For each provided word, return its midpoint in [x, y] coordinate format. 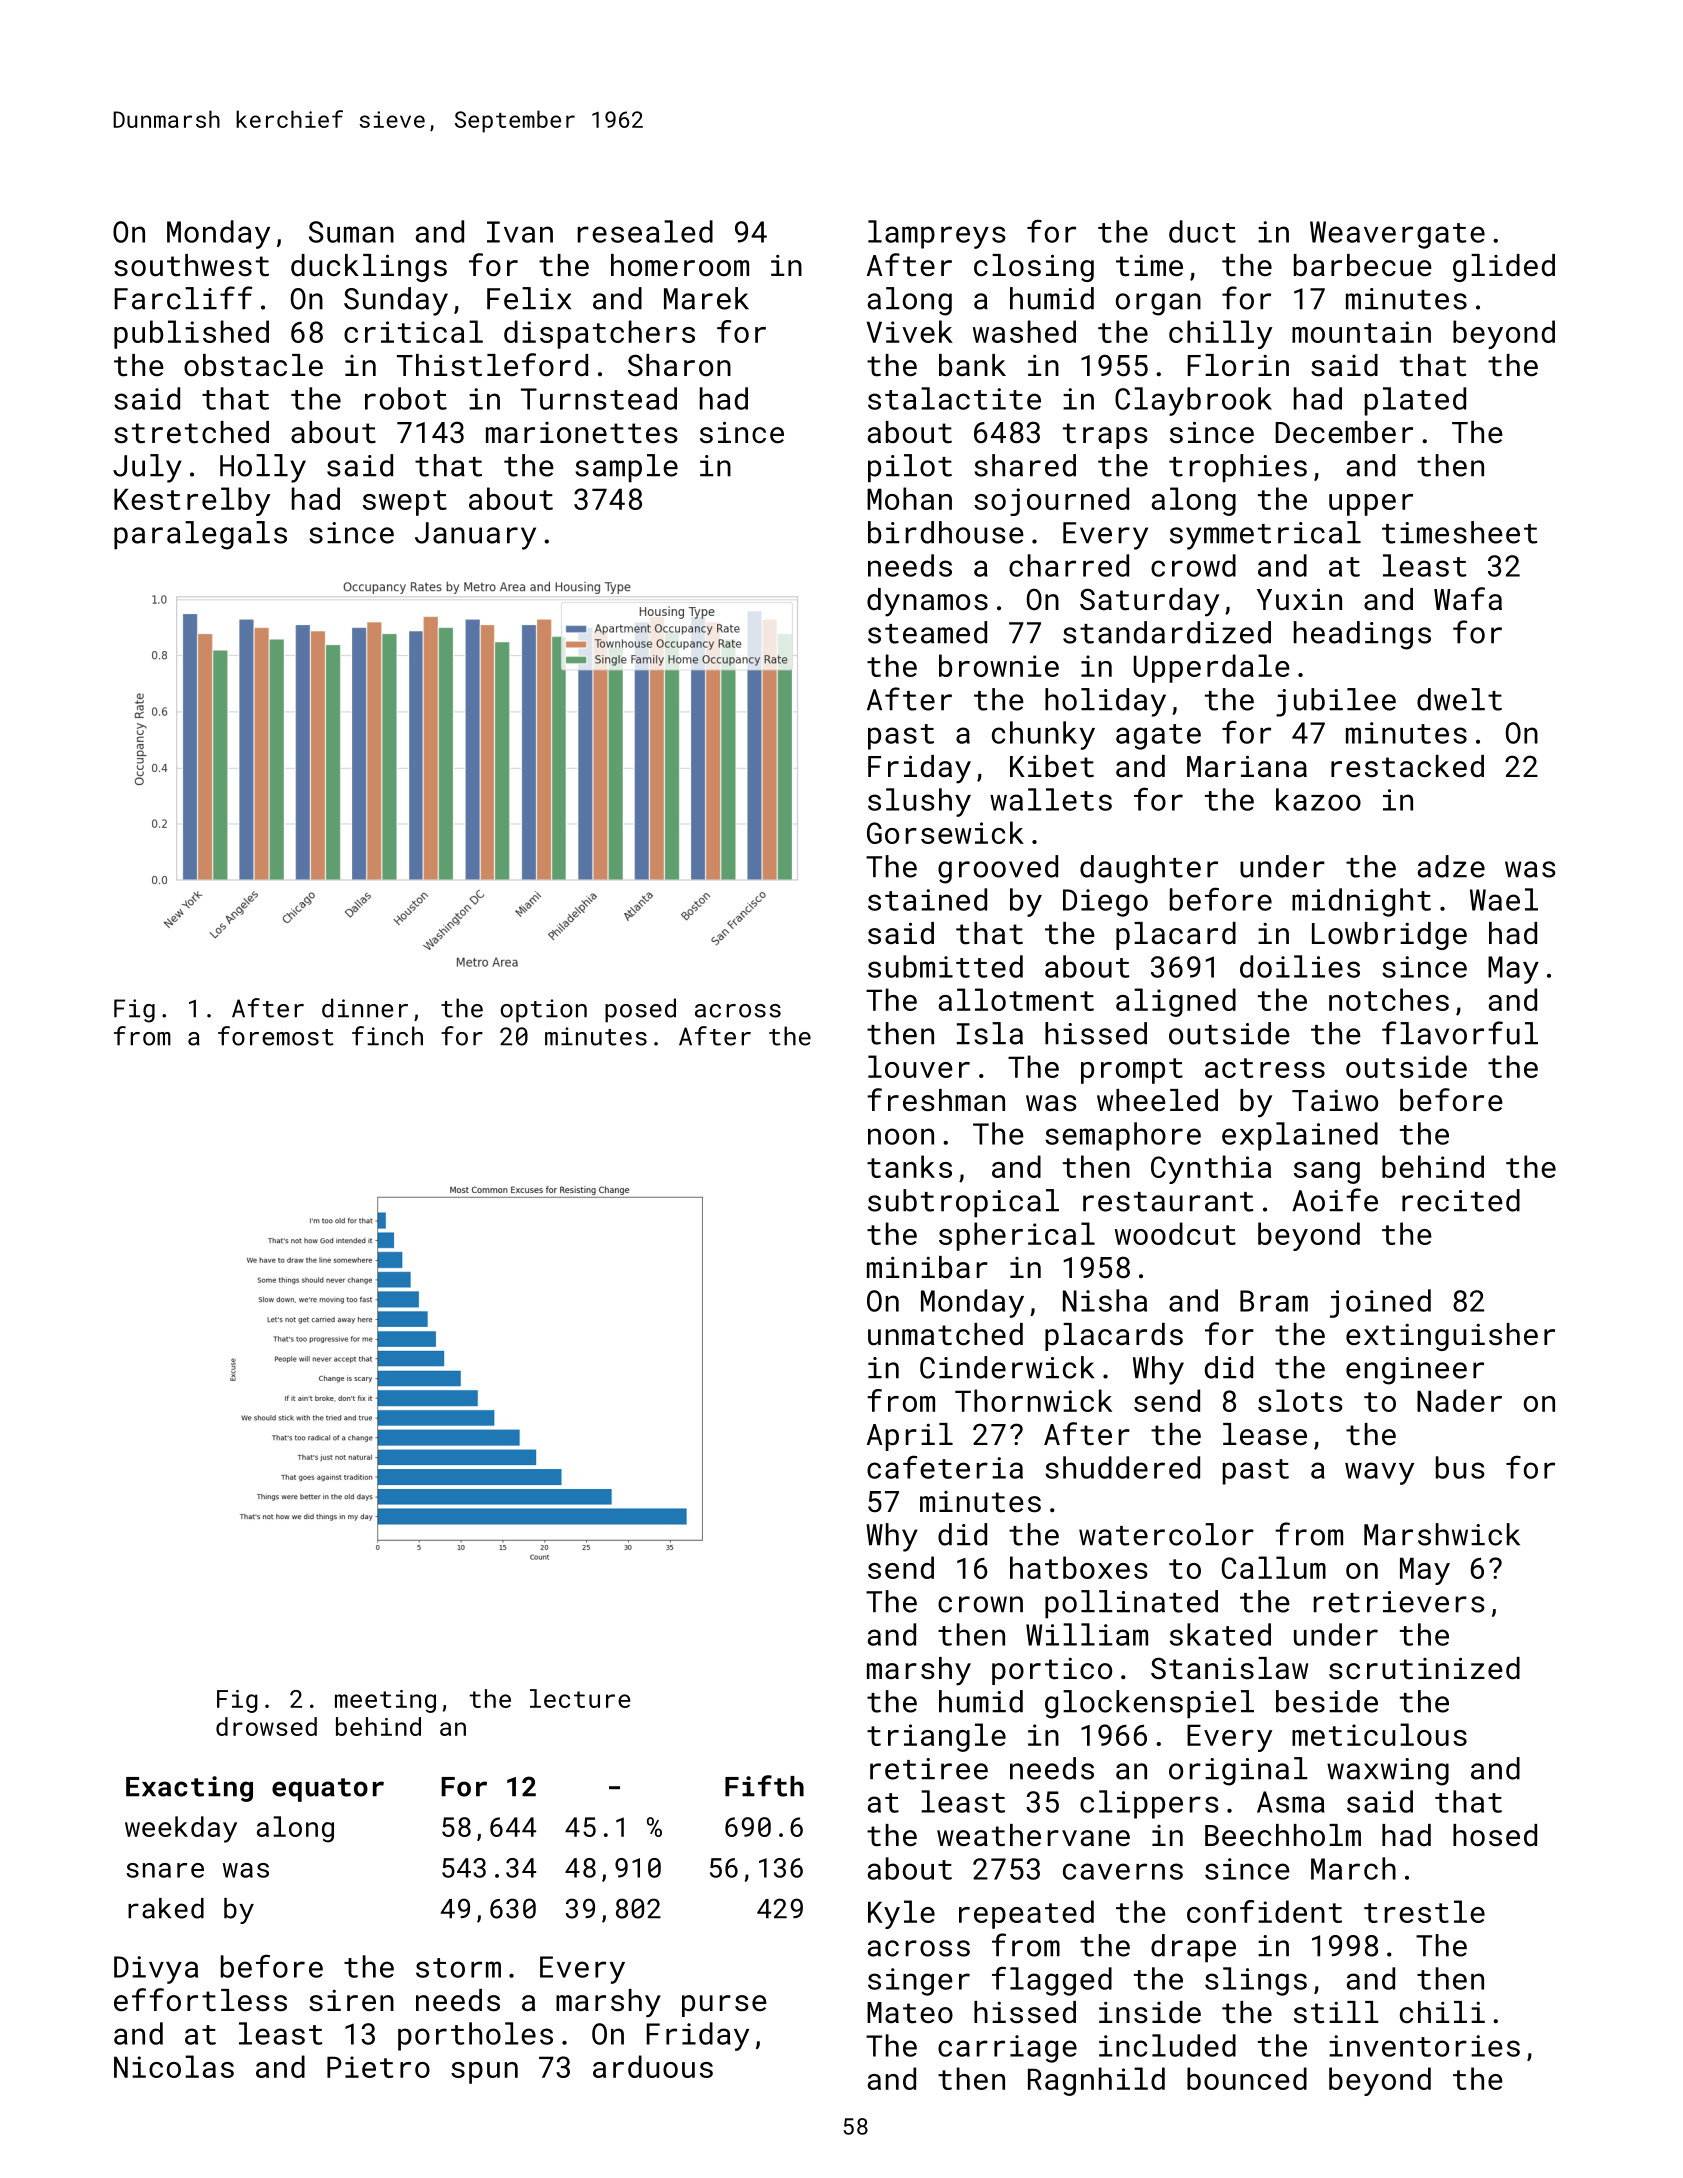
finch [387, 1036]
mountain [1361, 332]
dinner [365, 1008]
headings [1362, 635]
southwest [191, 265]
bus [1460, 1467]
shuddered [1122, 1467]
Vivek [910, 331]
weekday [181, 1829]
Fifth [764, 1786]
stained [927, 899]
